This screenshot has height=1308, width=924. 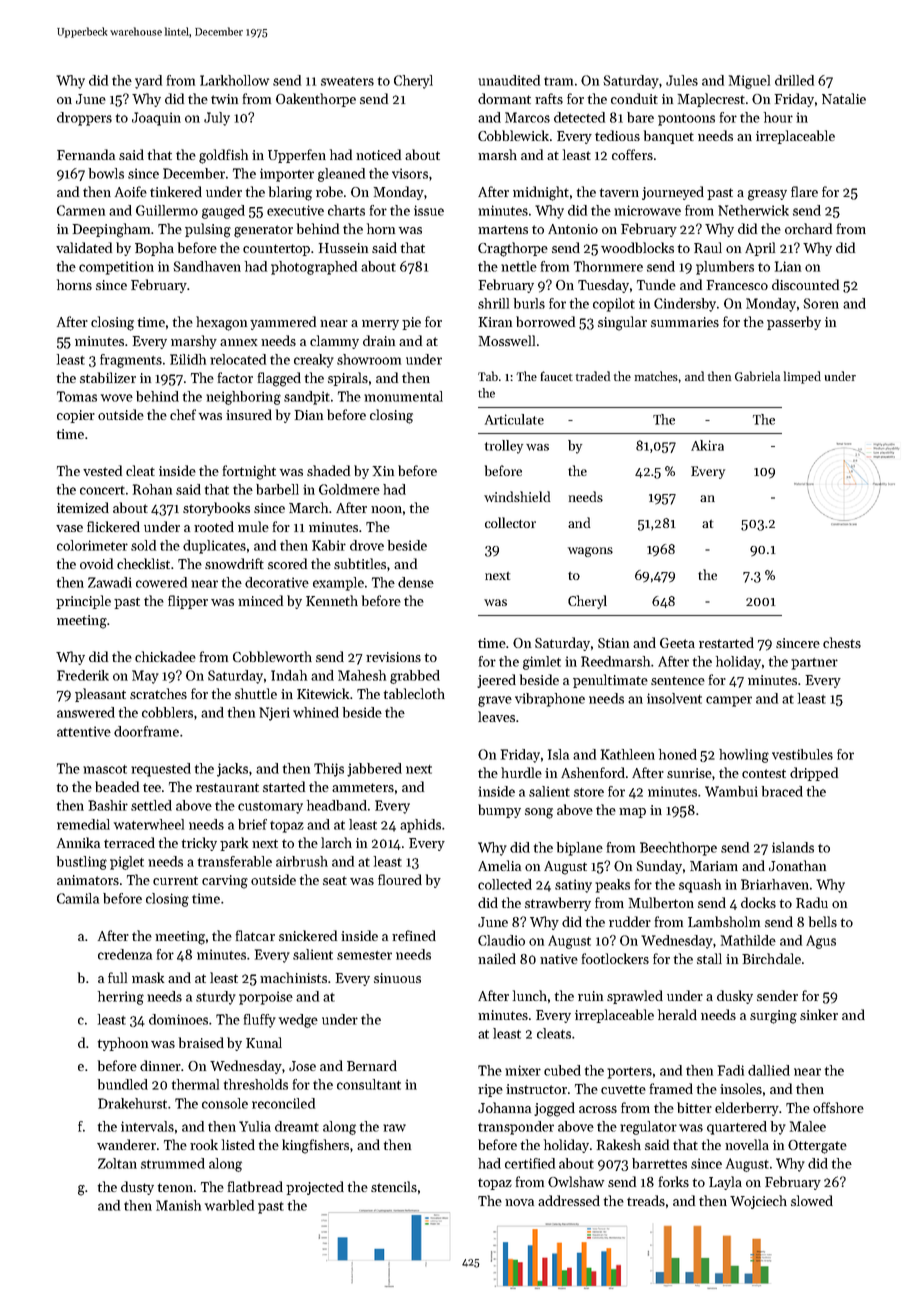 I want to click on decorative, so click(x=277, y=582).
